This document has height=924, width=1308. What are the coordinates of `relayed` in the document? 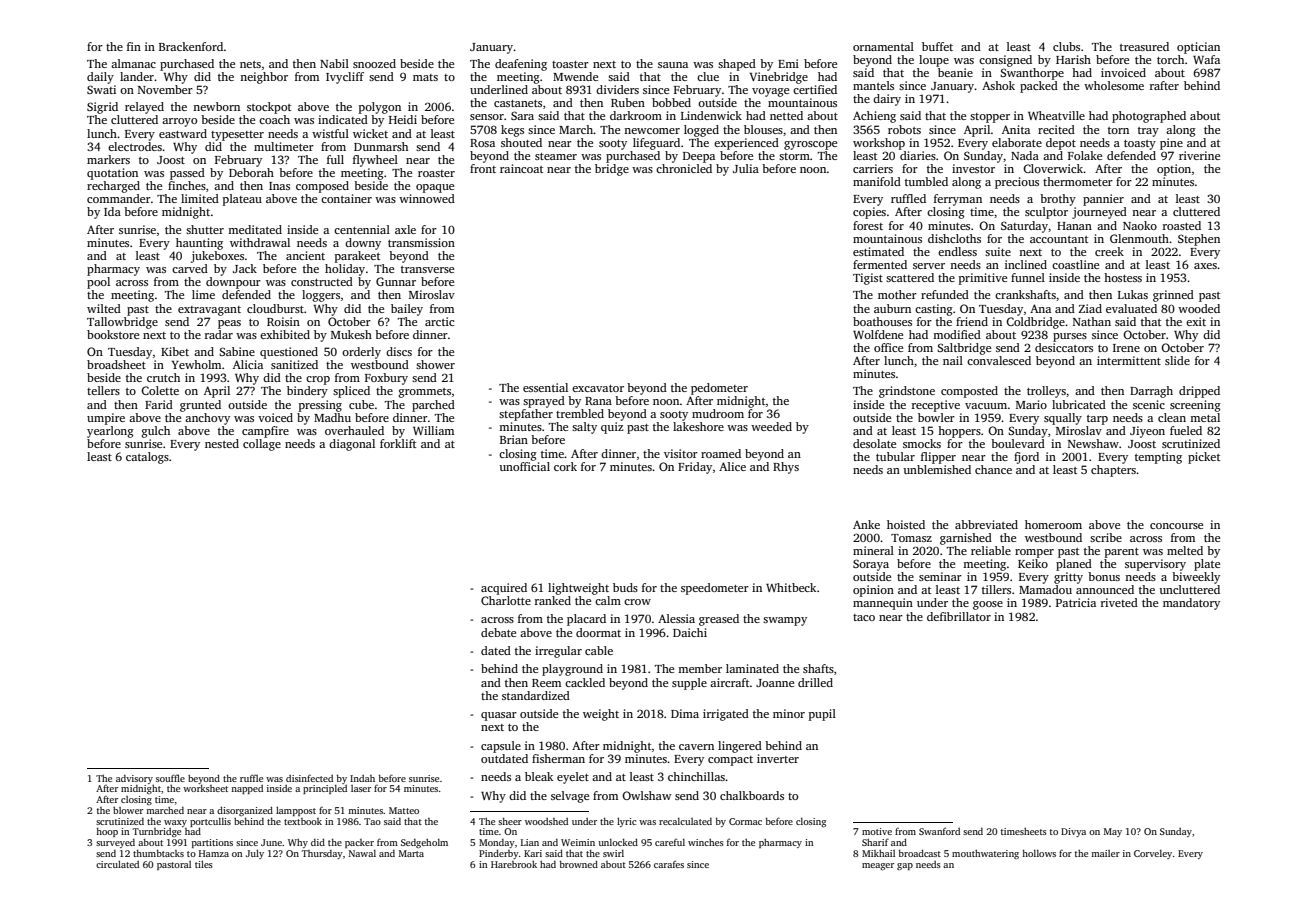 It's located at (144, 108).
